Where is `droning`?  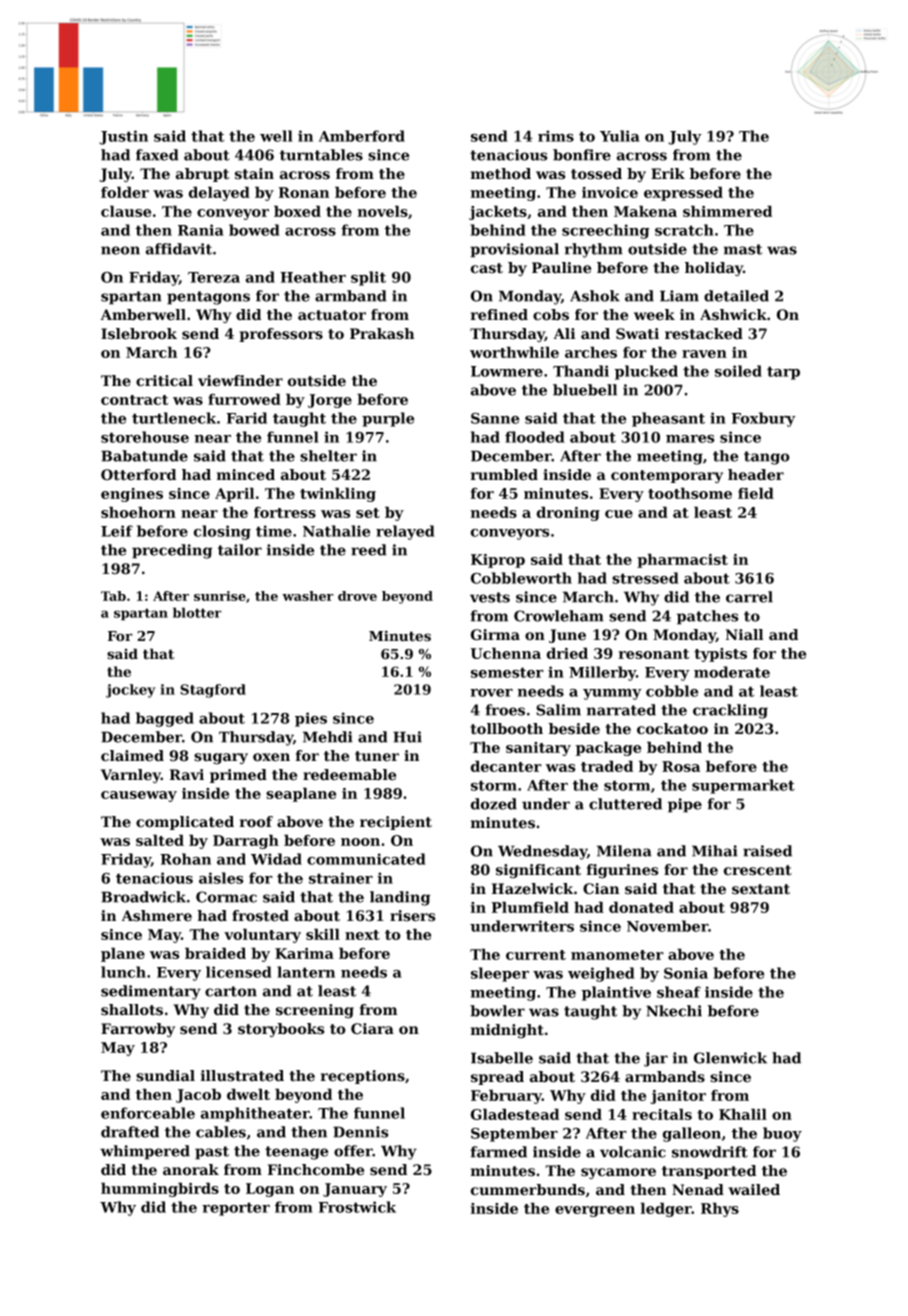 droning is located at coordinates (568, 513).
